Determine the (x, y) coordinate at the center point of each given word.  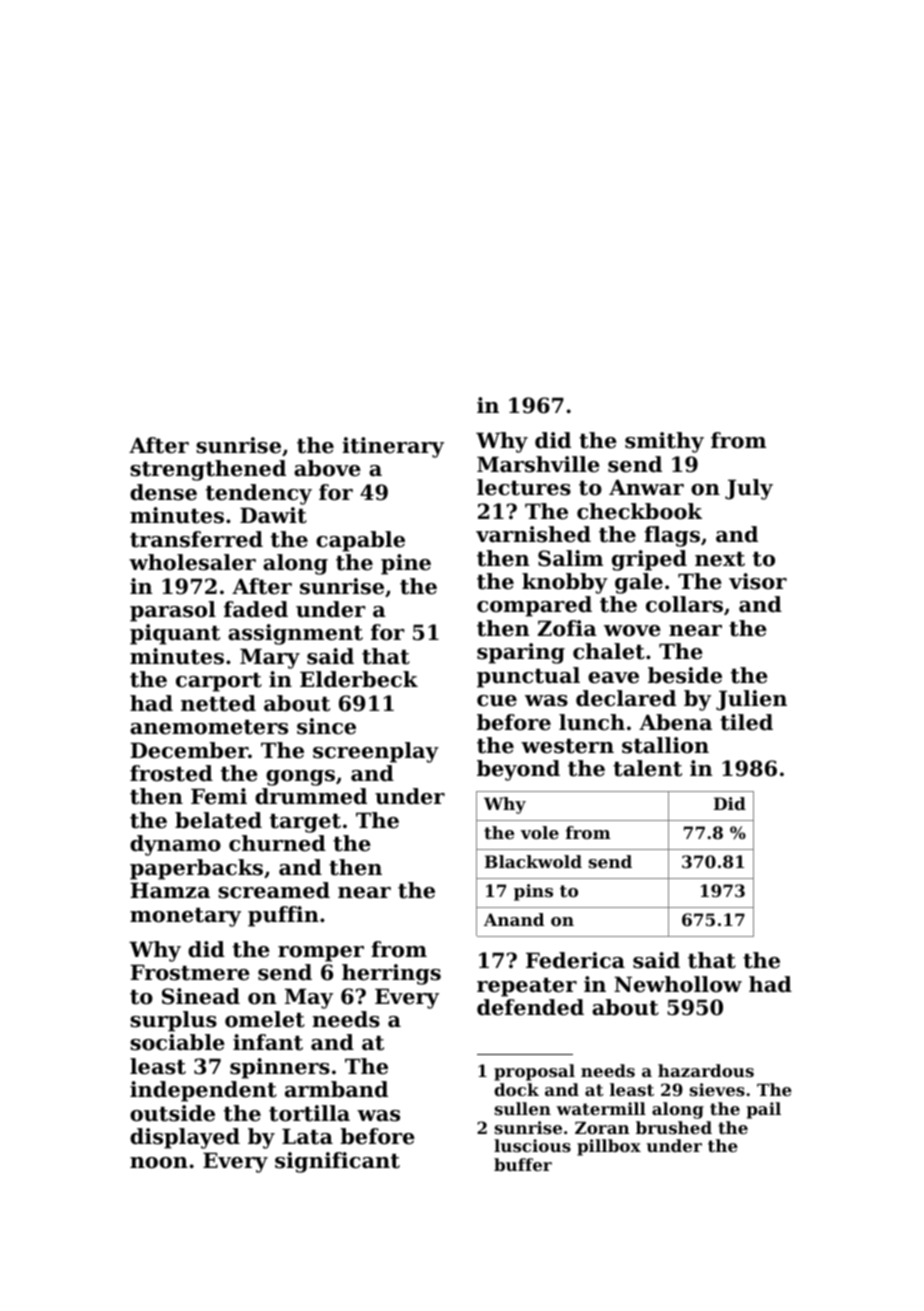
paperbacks (196, 869)
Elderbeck (359, 679)
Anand (514, 919)
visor (758, 581)
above (327, 468)
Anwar (646, 487)
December (189, 750)
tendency (259, 494)
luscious (532, 1145)
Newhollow (678, 984)
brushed (674, 1127)
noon (159, 1163)
